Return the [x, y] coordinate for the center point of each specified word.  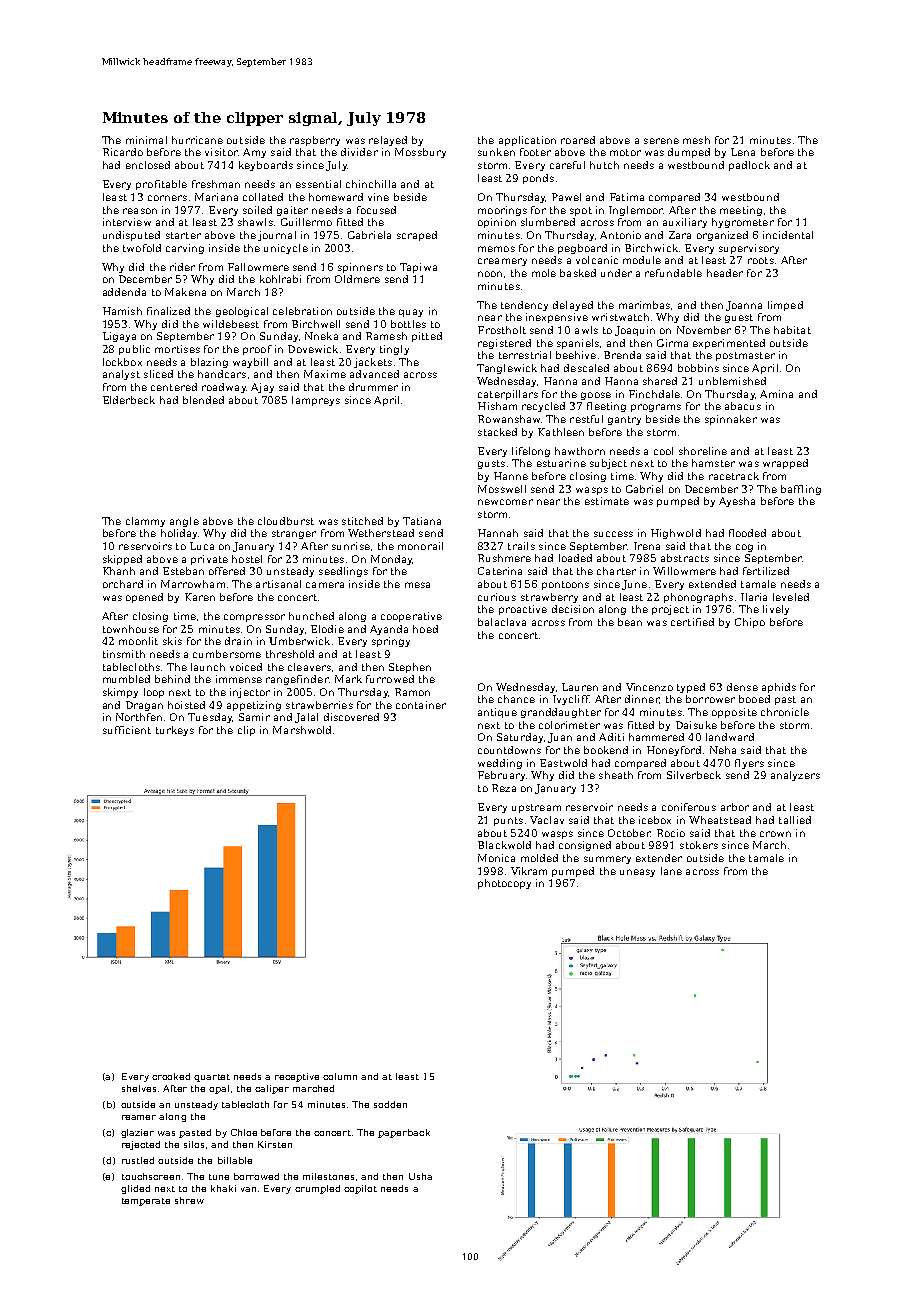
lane [671, 871]
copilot [360, 1189]
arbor [735, 807]
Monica [496, 858]
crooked [171, 1076]
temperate [146, 1202]
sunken [496, 152]
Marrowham [193, 584]
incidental [788, 235]
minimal [146, 140]
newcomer [505, 502]
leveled [791, 597]
